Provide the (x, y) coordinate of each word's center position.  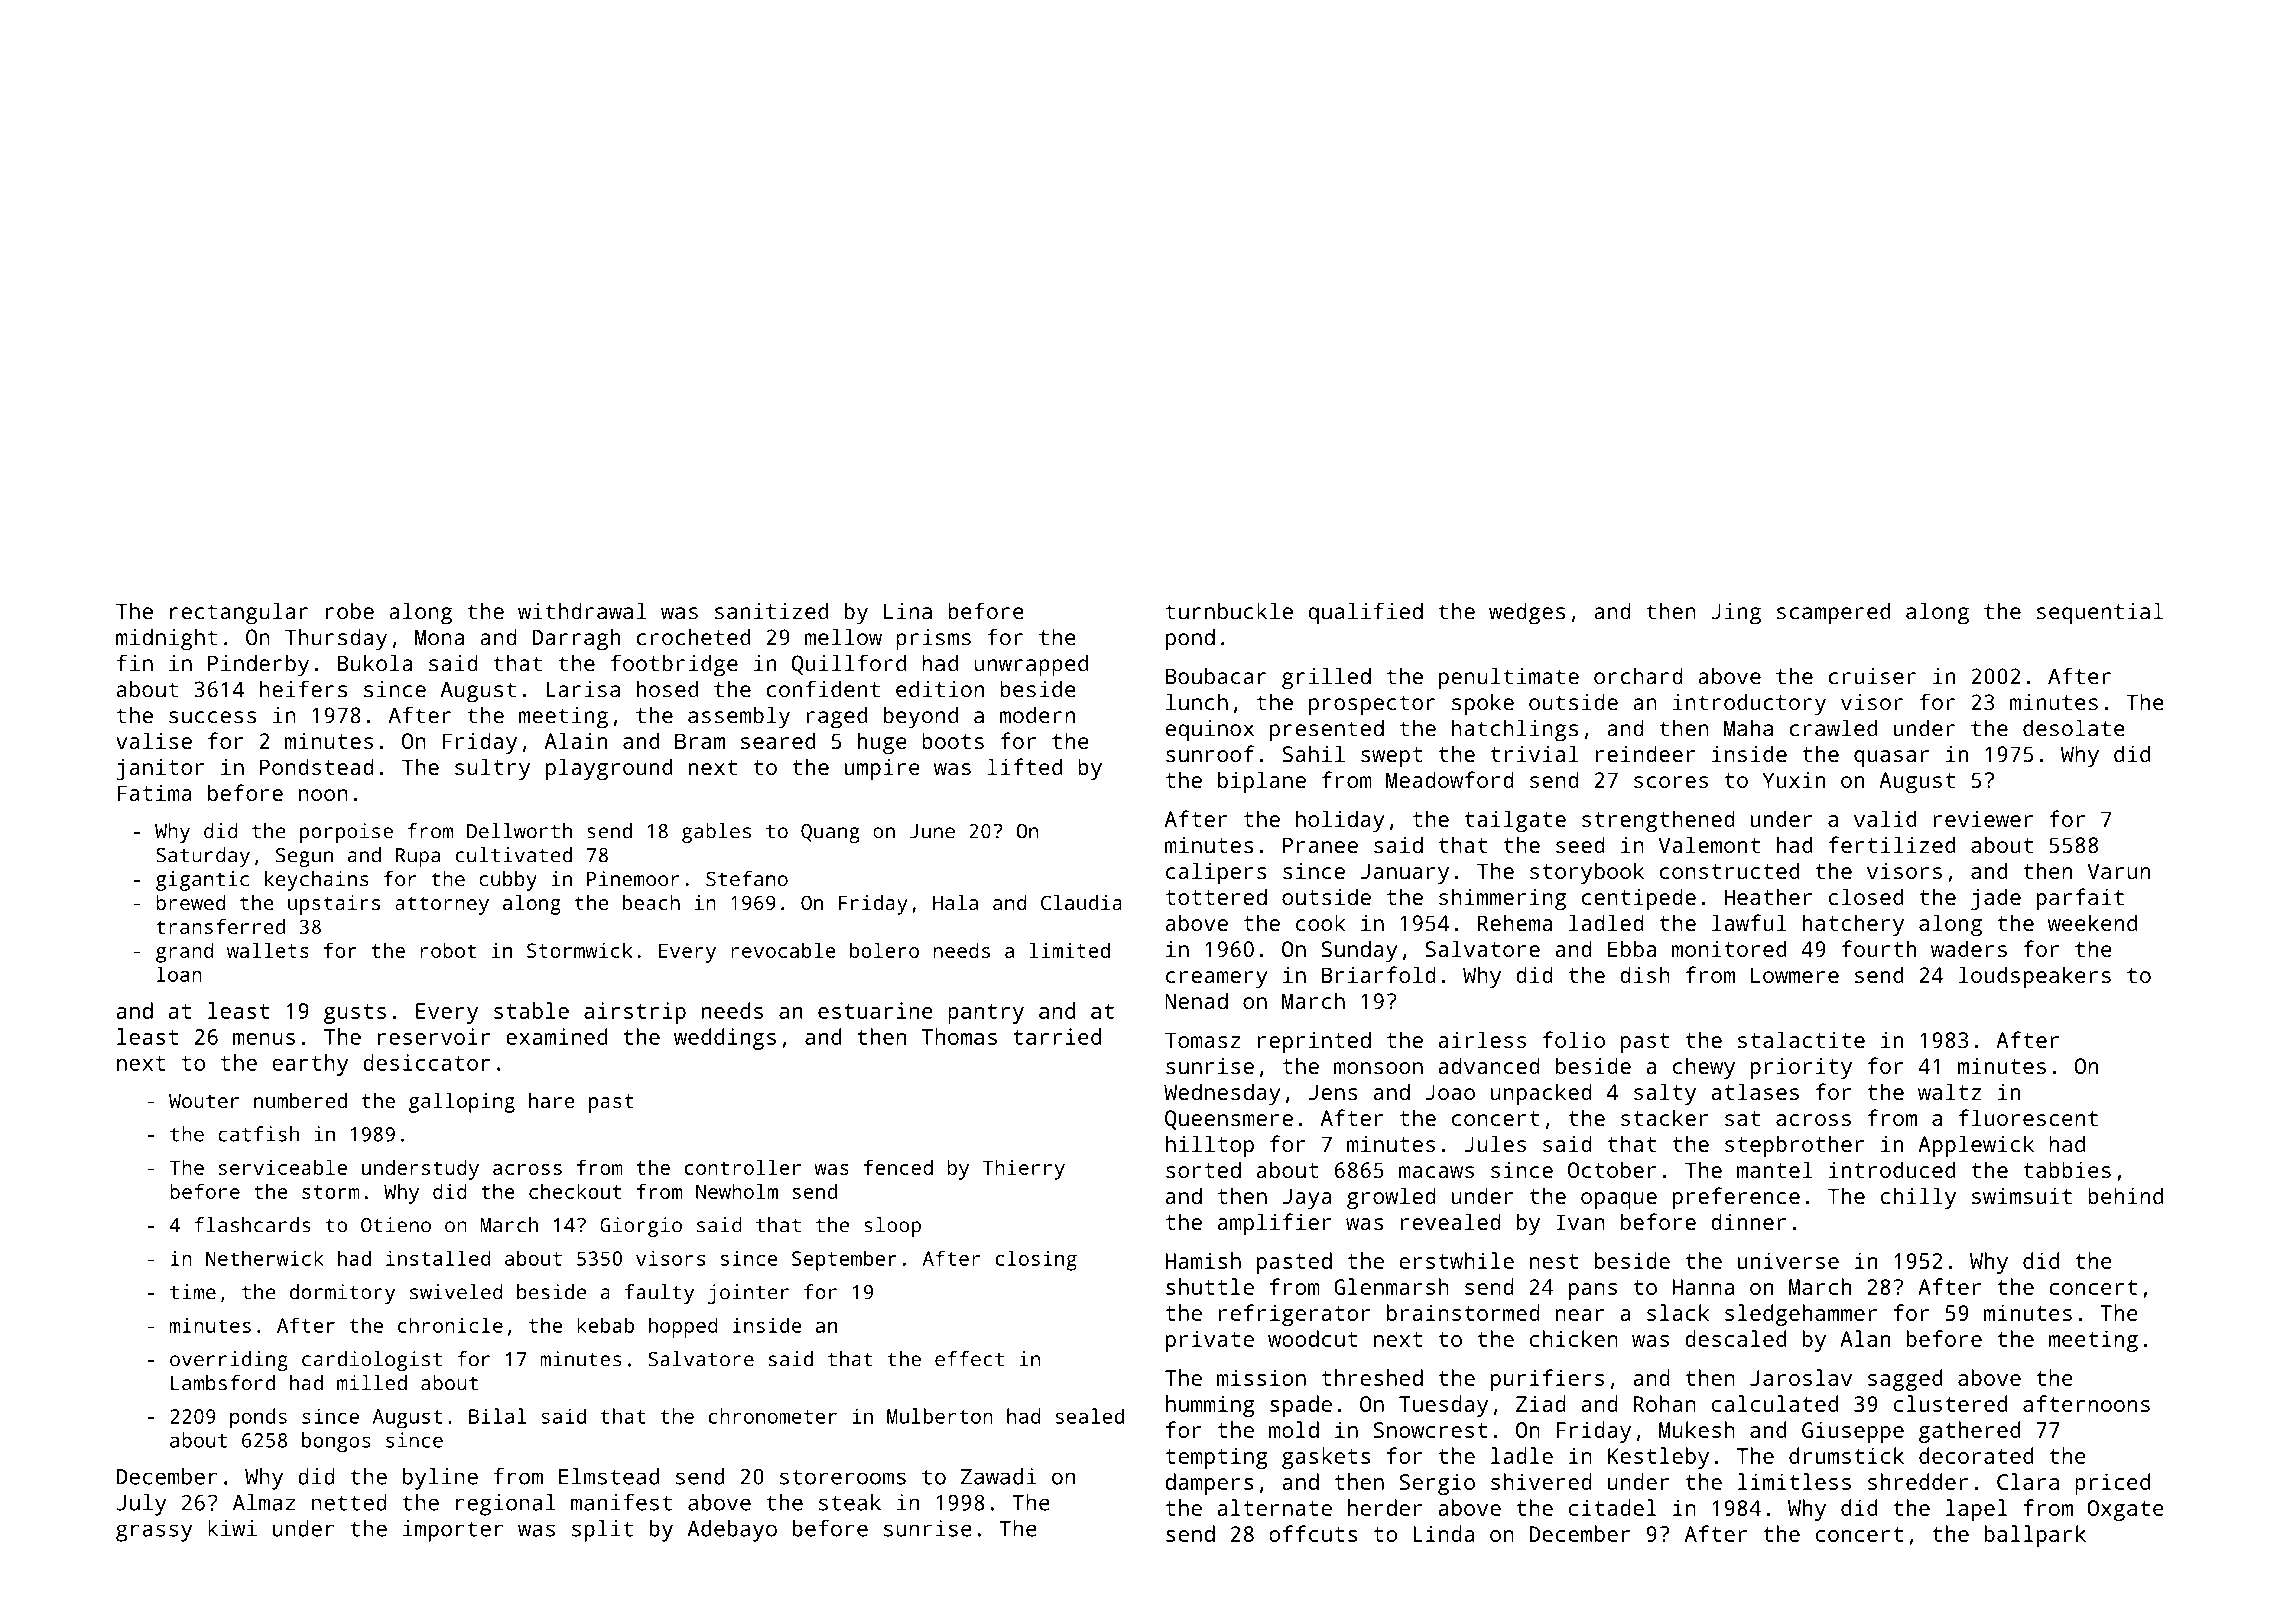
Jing (1736, 614)
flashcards (252, 1225)
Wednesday (1222, 1094)
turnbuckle (1229, 611)
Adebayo (732, 1531)
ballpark (2035, 1536)
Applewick (1976, 1146)
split (602, 1531)
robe (350, 611)
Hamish (1203, 1260)
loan (179, 974)
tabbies (2067, 1169)
